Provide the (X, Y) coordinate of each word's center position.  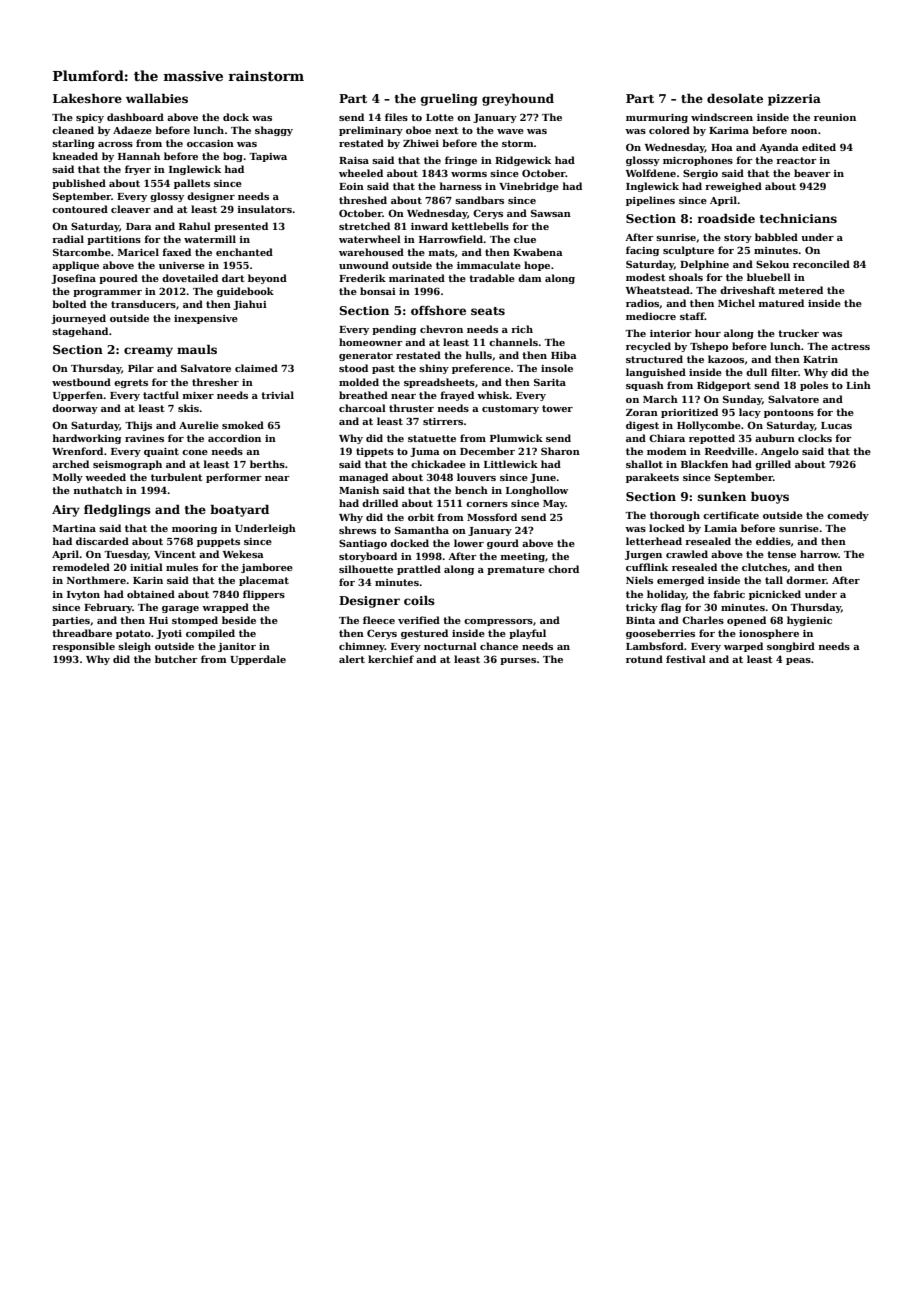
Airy (66, 511)
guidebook (245, 292)
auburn (775, 438)
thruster (411, 408)
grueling (449, 99)
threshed (363, 200)
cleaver (131, 209)
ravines (144, 438)
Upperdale (258, 660)
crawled (687, 554)
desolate (735, 98)
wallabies (157, 98)
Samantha (422, 530)
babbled (776, 237)
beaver (812, 173)
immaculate (489, 265)
